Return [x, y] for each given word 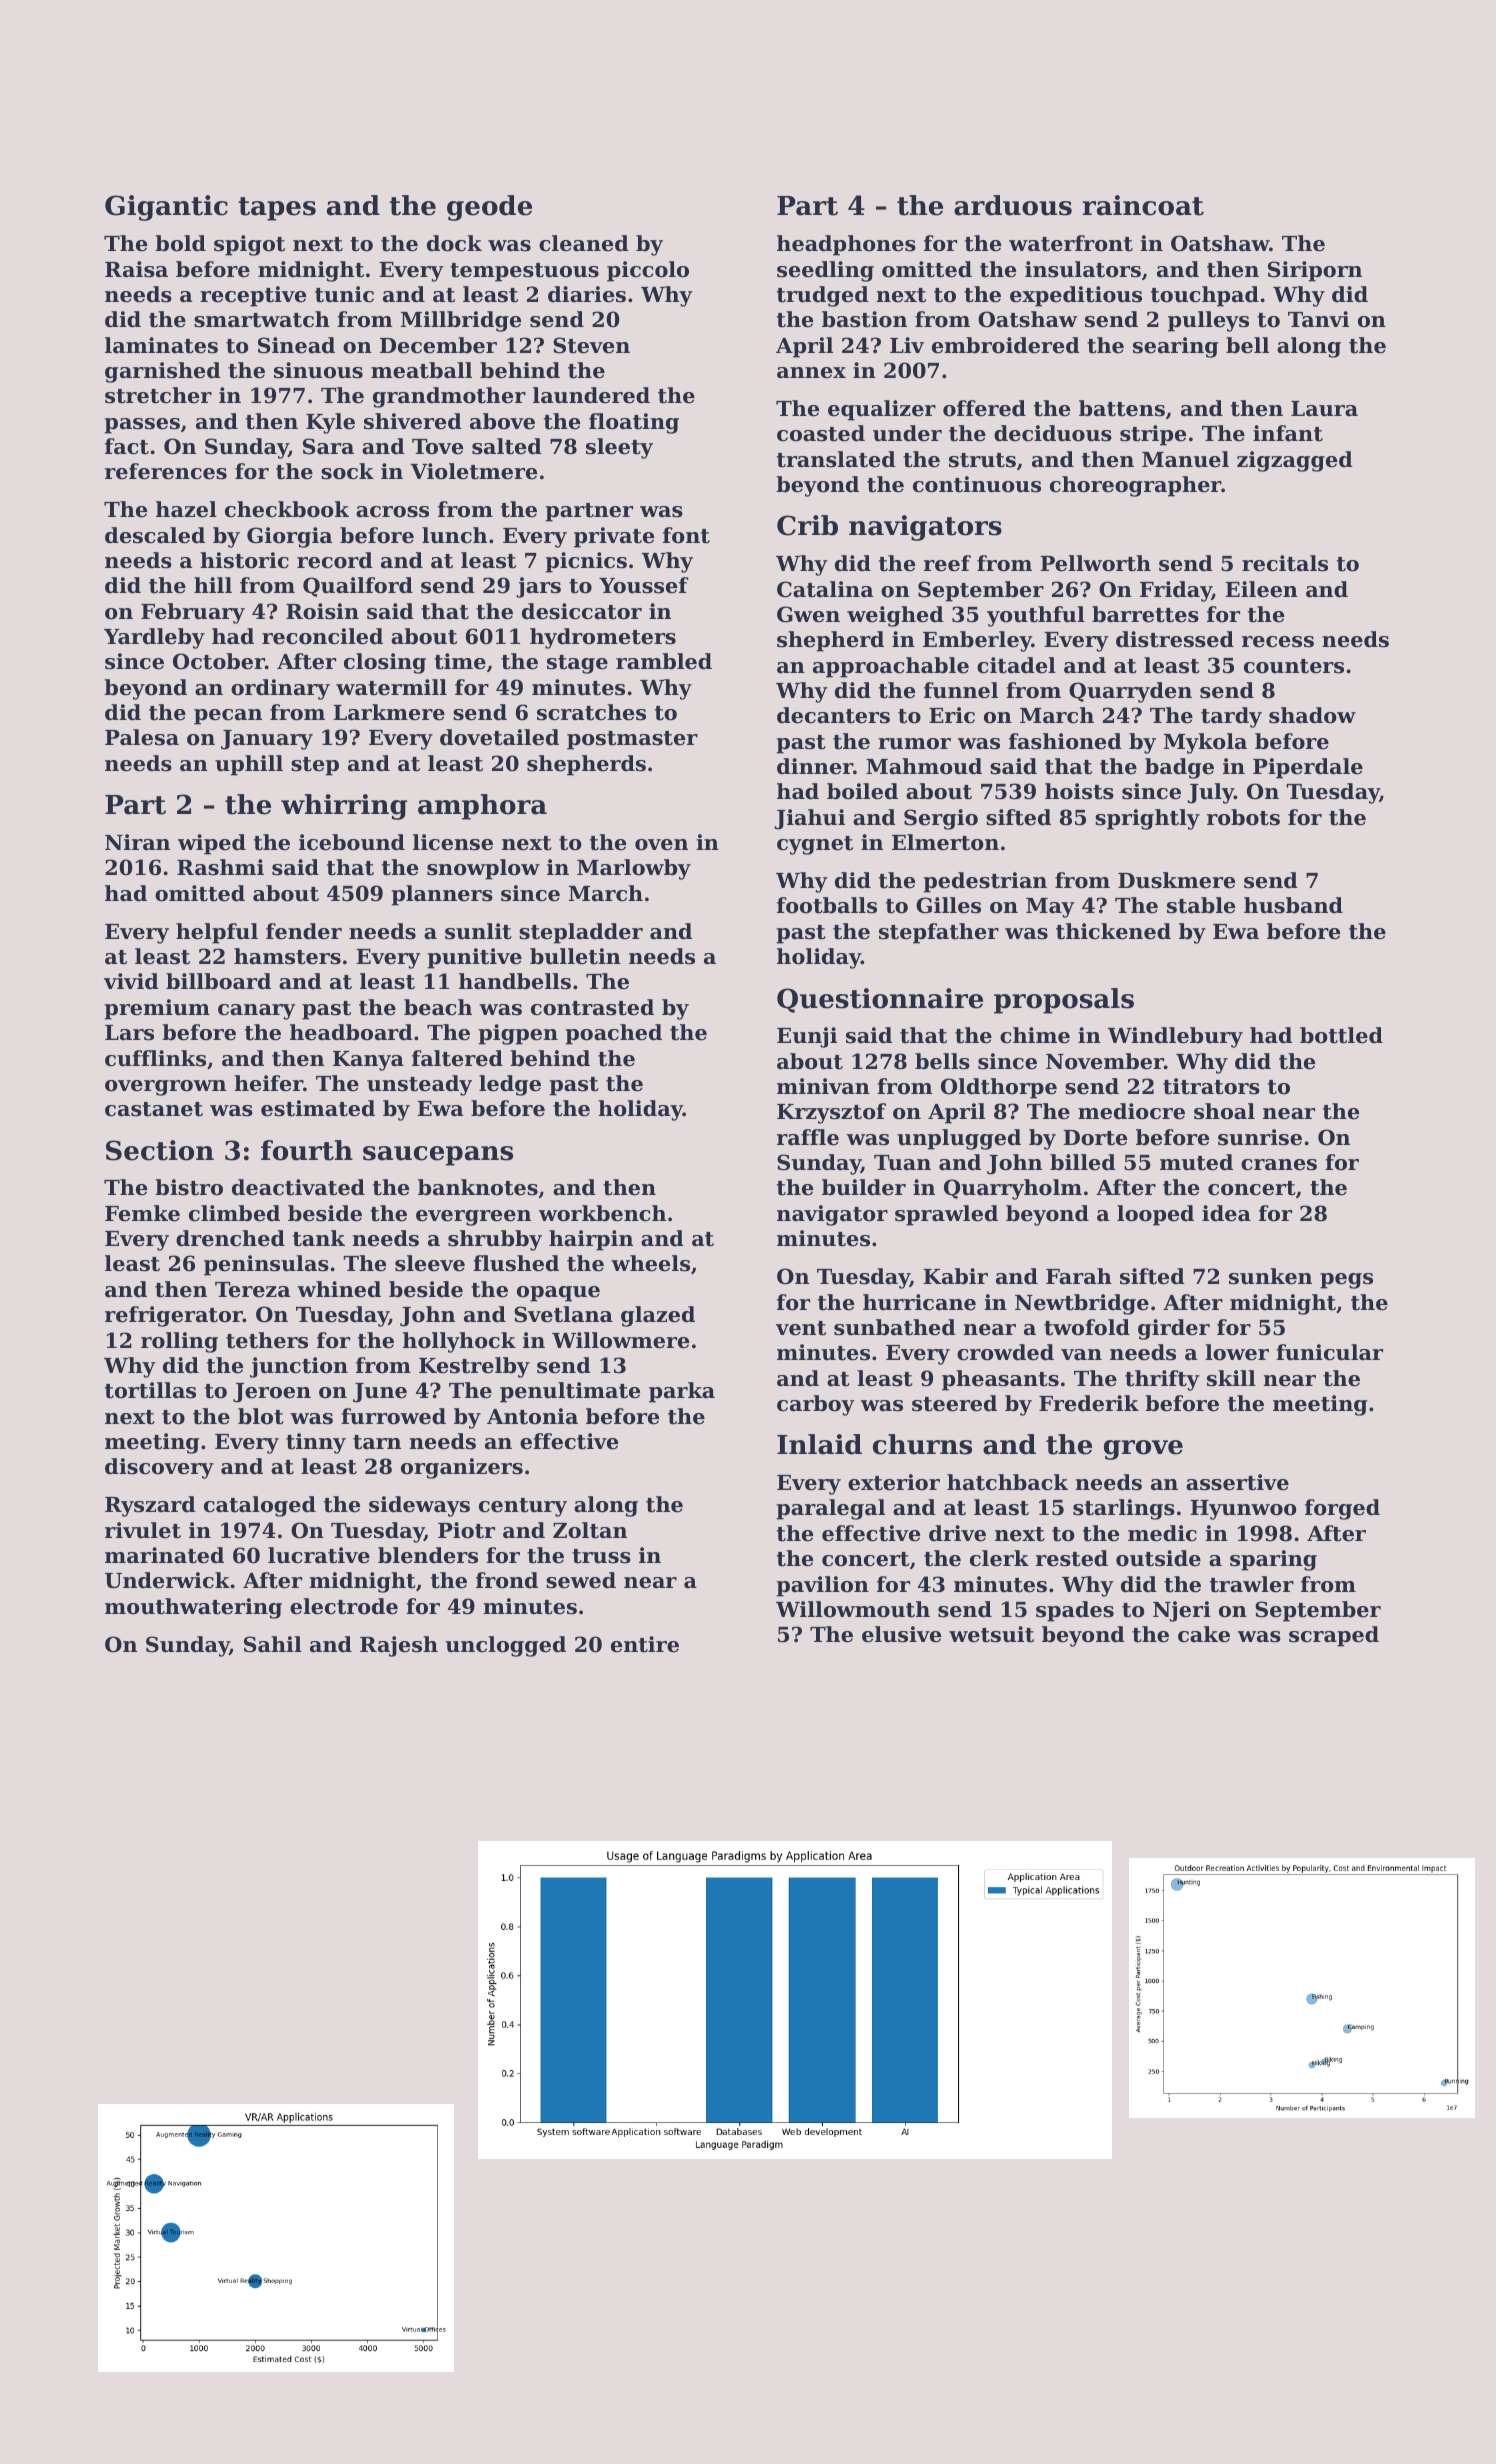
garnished [163, 372]
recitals [1285, 563]
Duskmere [1176, 880]
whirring [344, 807]
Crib [807, 525]
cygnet [815, 845]
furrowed [393, 1416]
